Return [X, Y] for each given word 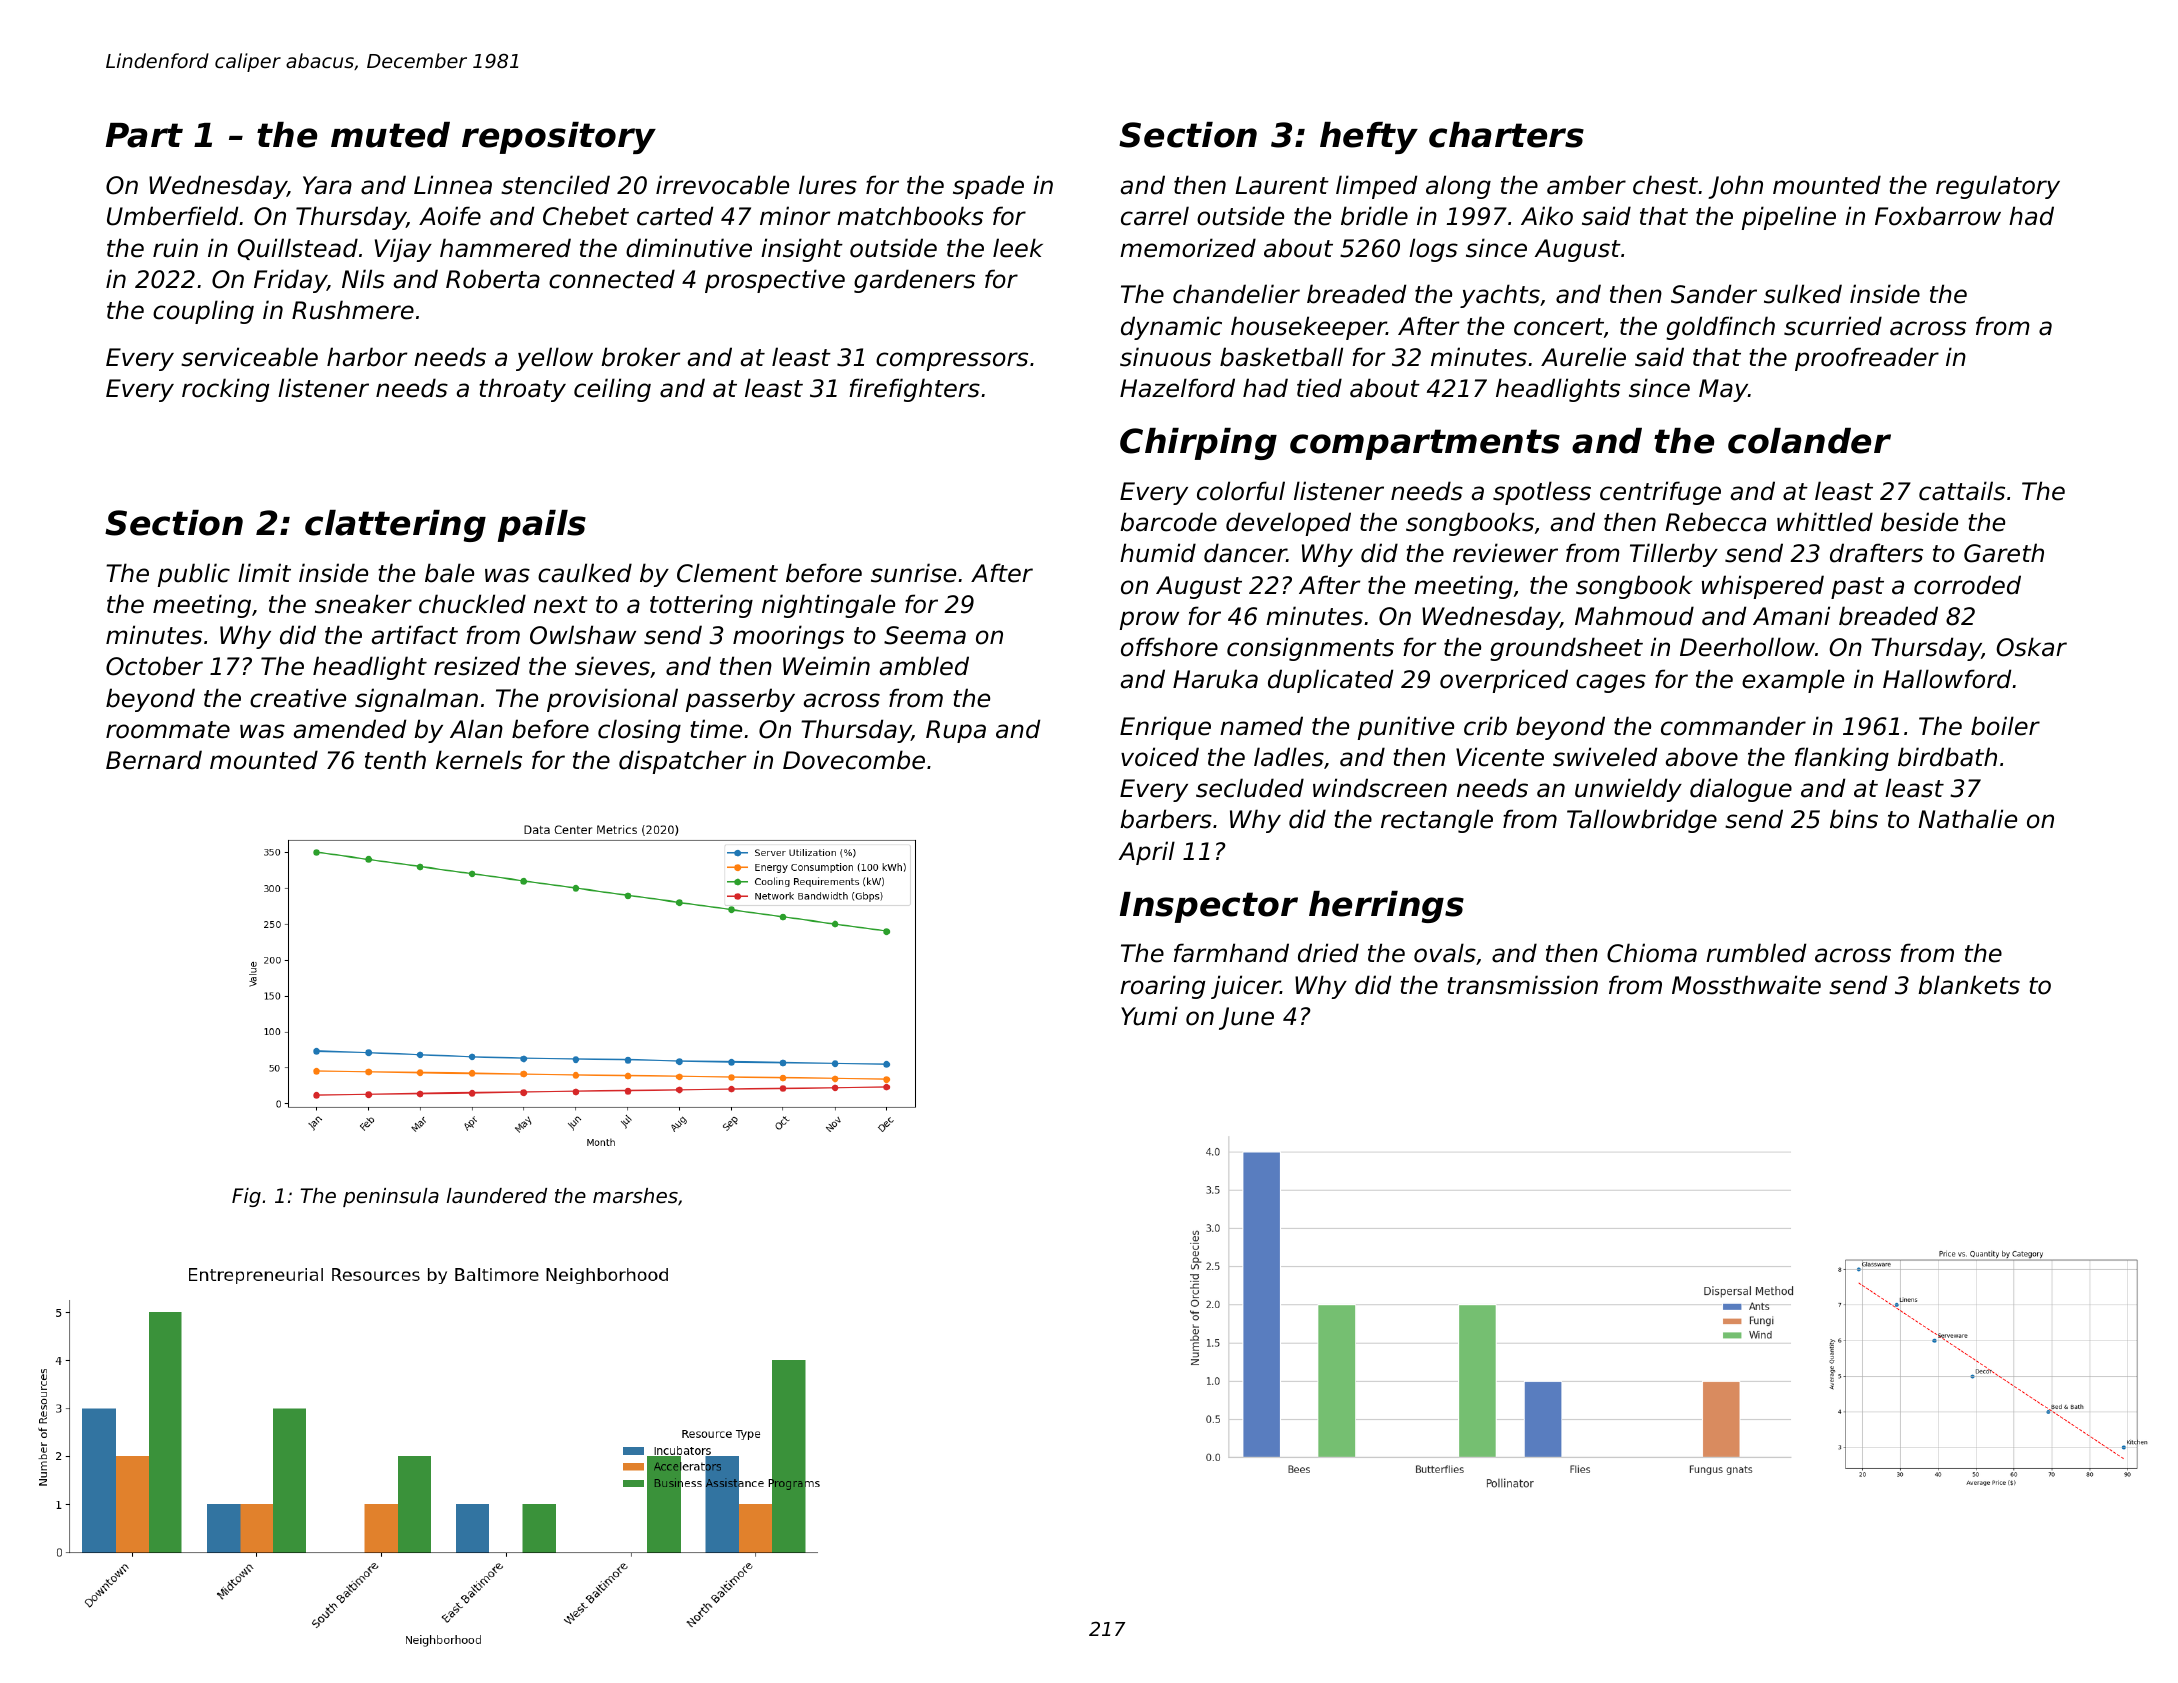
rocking [225, 390]
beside [1919, 522]
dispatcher [682, 762]
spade [988, 187]
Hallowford [1947, 679]
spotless [1542, 493]
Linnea [453, 185]
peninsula [391, 1197]
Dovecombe [854, 760]
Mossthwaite [1746, 985]
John [1735, 187]
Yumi [1149, 1016]
